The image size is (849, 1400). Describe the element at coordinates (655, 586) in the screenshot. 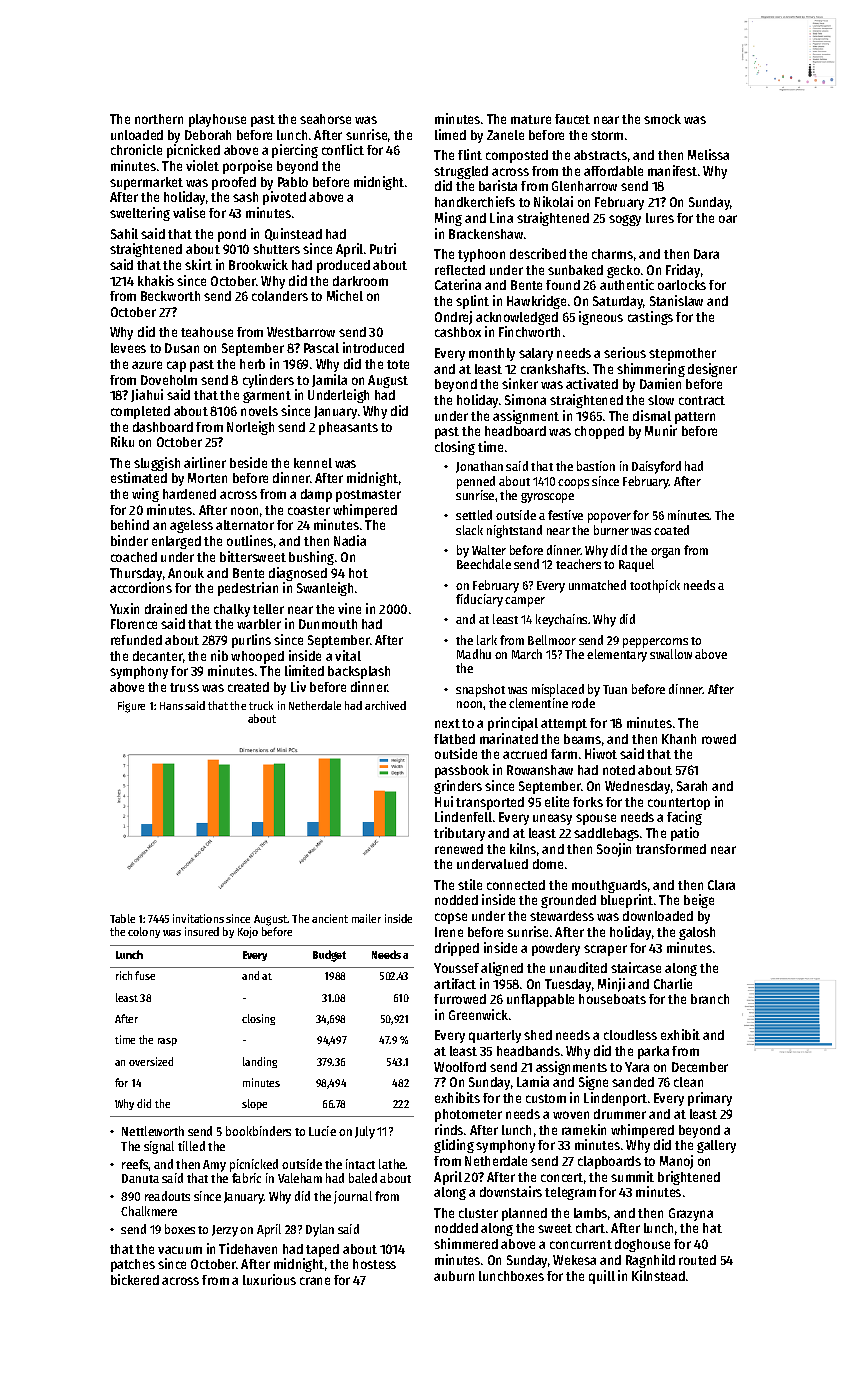

I see `toothpick` at that location.
